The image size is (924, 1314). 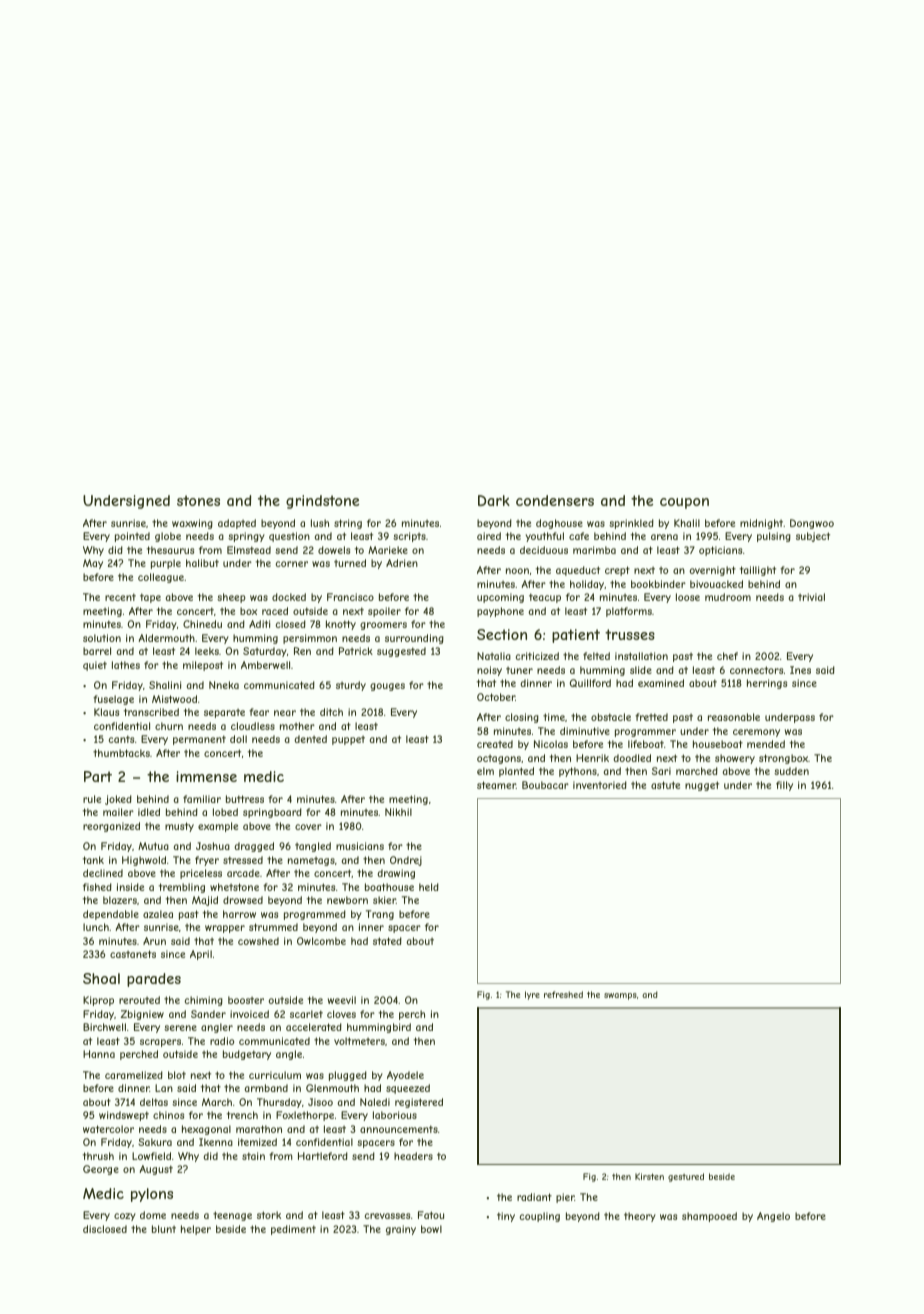 What do you see at coordinates (506, 1217) in the page?
I see `tiny` at bounding box center [506, 1217].
